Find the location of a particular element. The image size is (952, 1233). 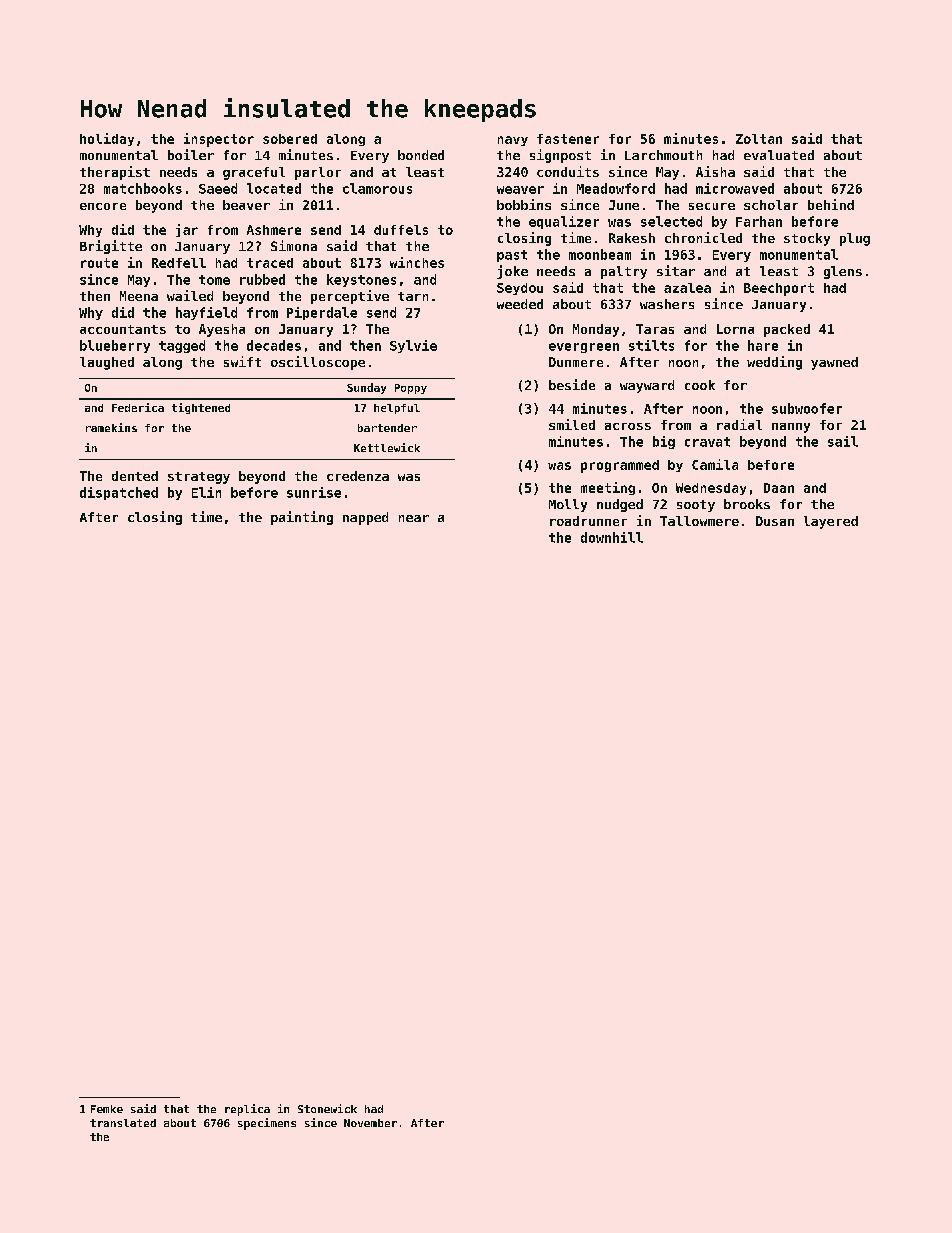

November is located at coordinates (370, 1123).
